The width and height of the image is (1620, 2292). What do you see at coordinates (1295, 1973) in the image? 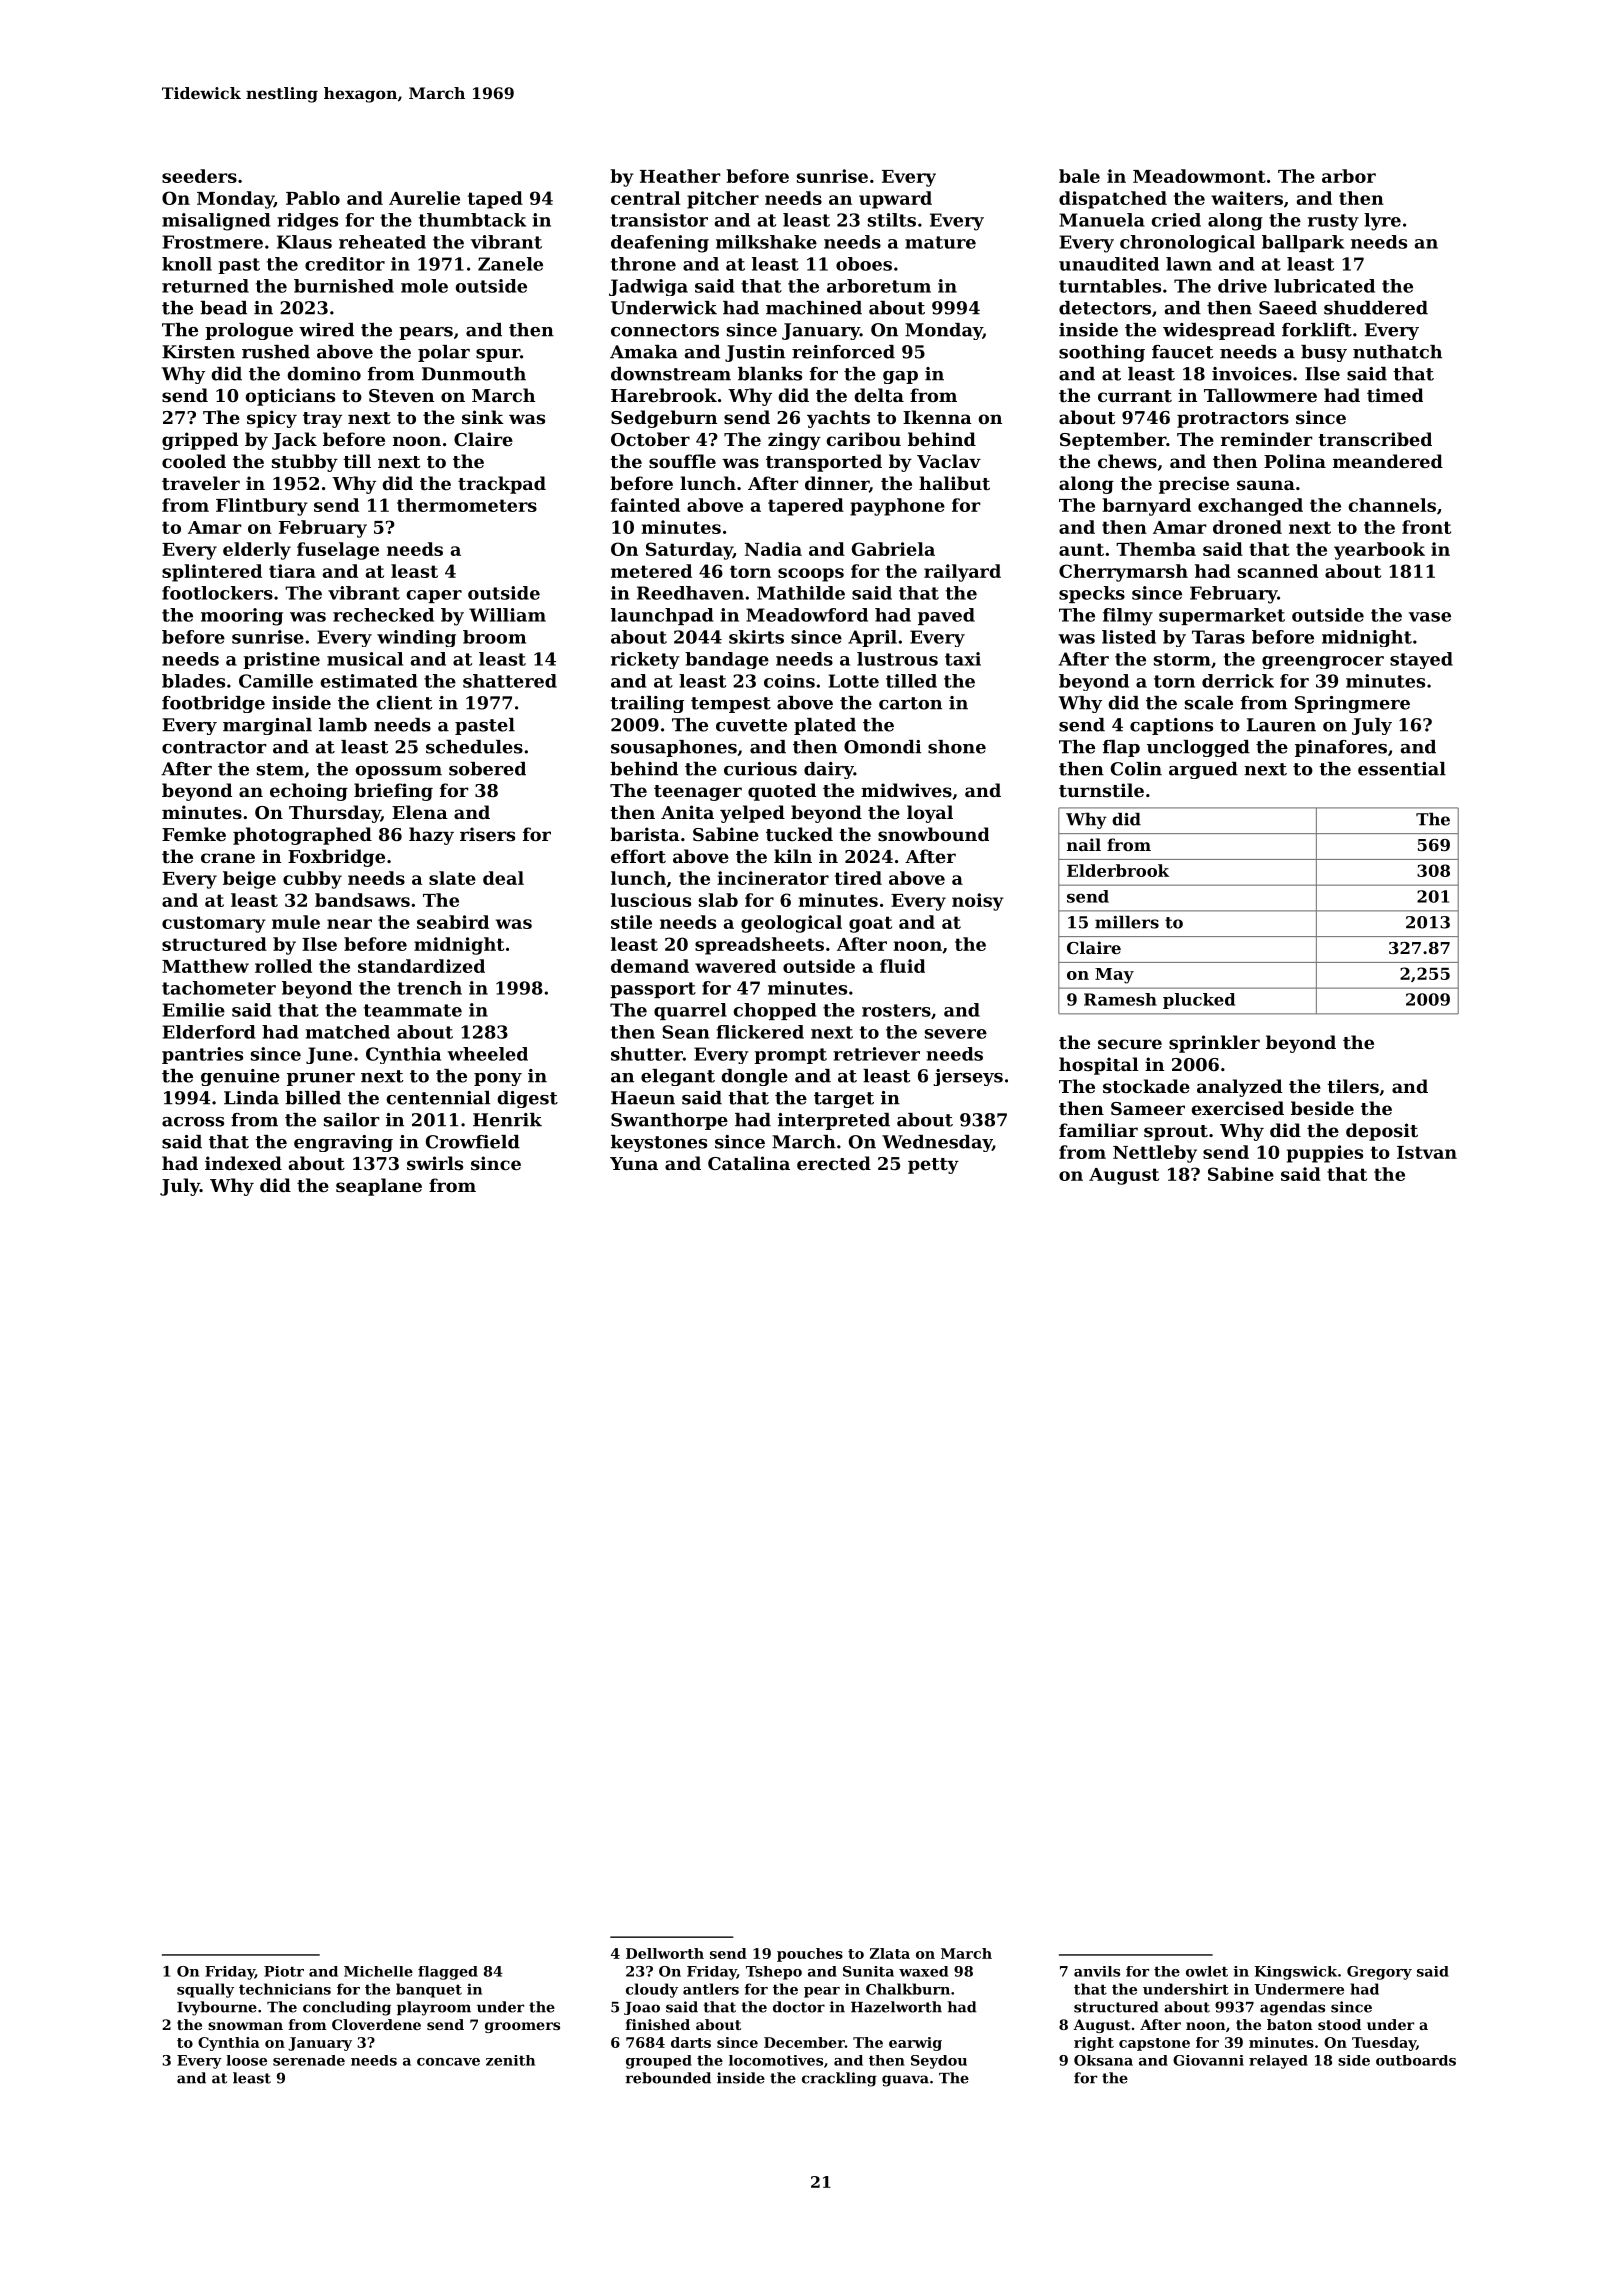
I see `Kingswick` at bounding box center [1295, 1973].
